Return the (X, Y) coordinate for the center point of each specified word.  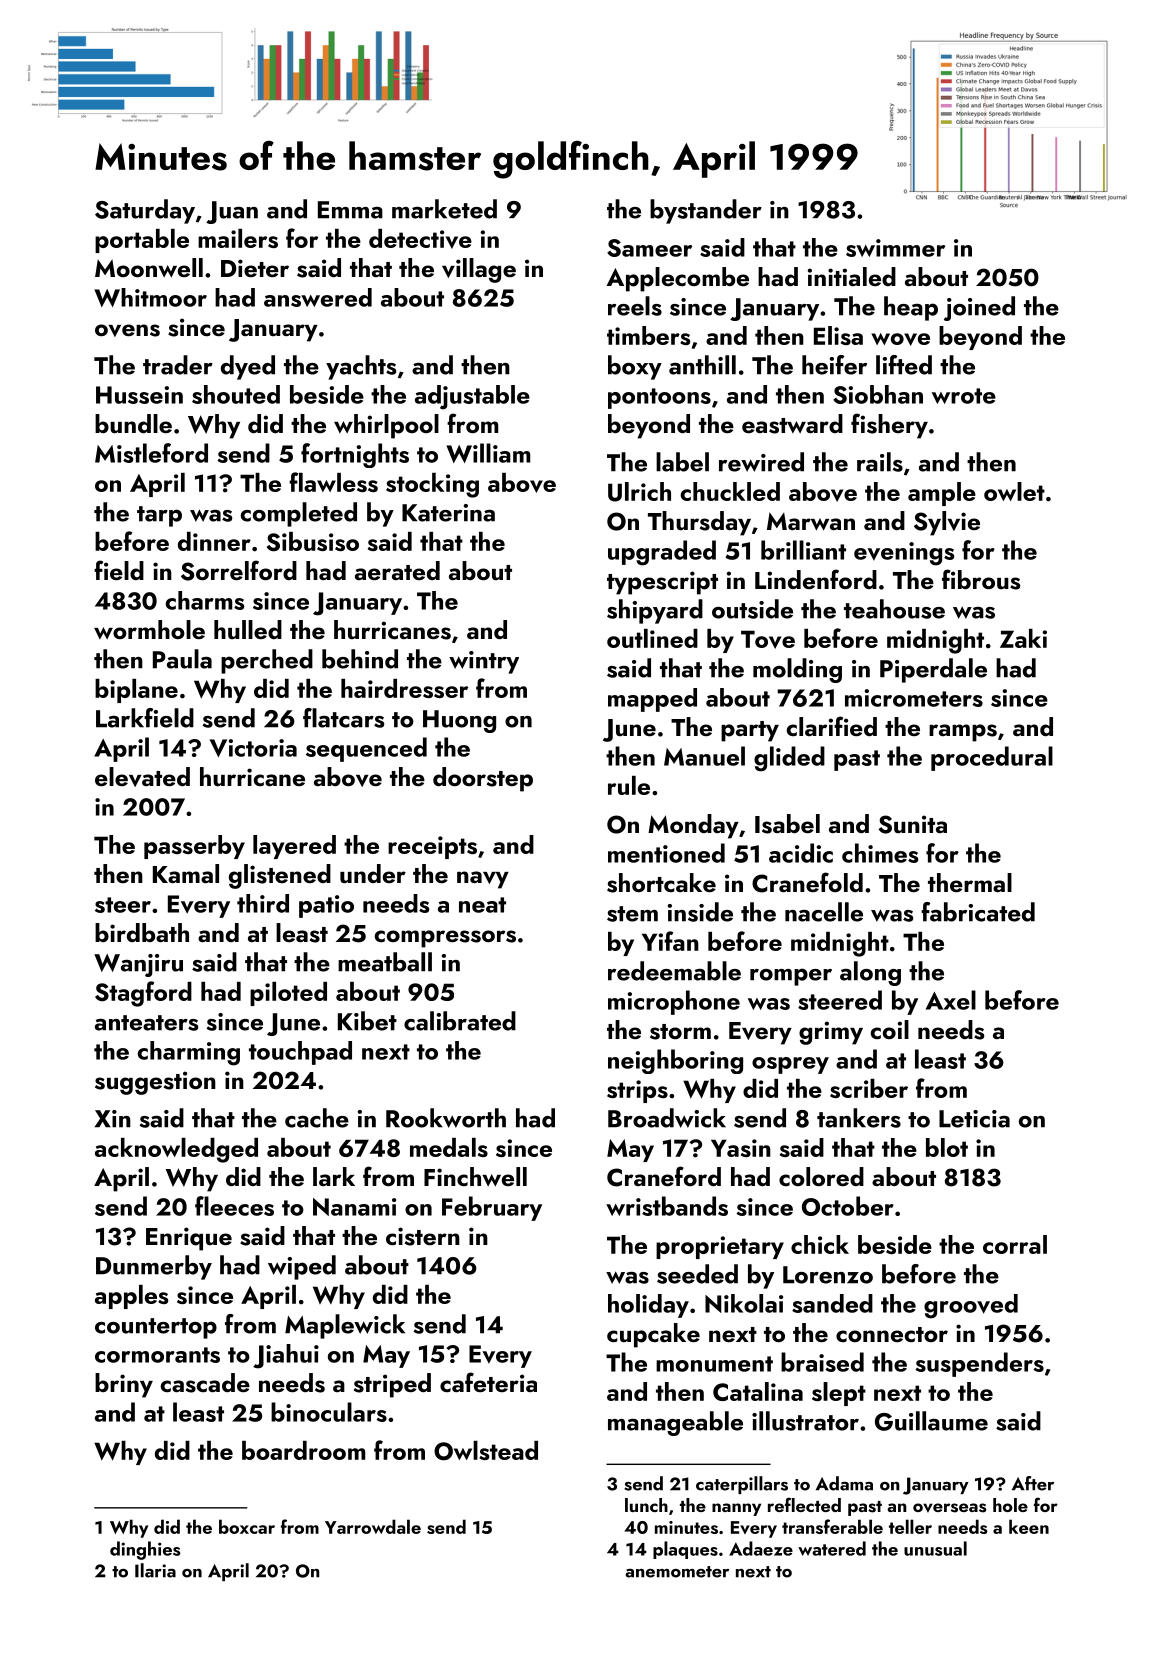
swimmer (895, 248)
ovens (127, 330)
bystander (706, 211)
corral (1015, 1244)
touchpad (300, 1053)
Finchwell (475, 1177)
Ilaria (155, 1570)
